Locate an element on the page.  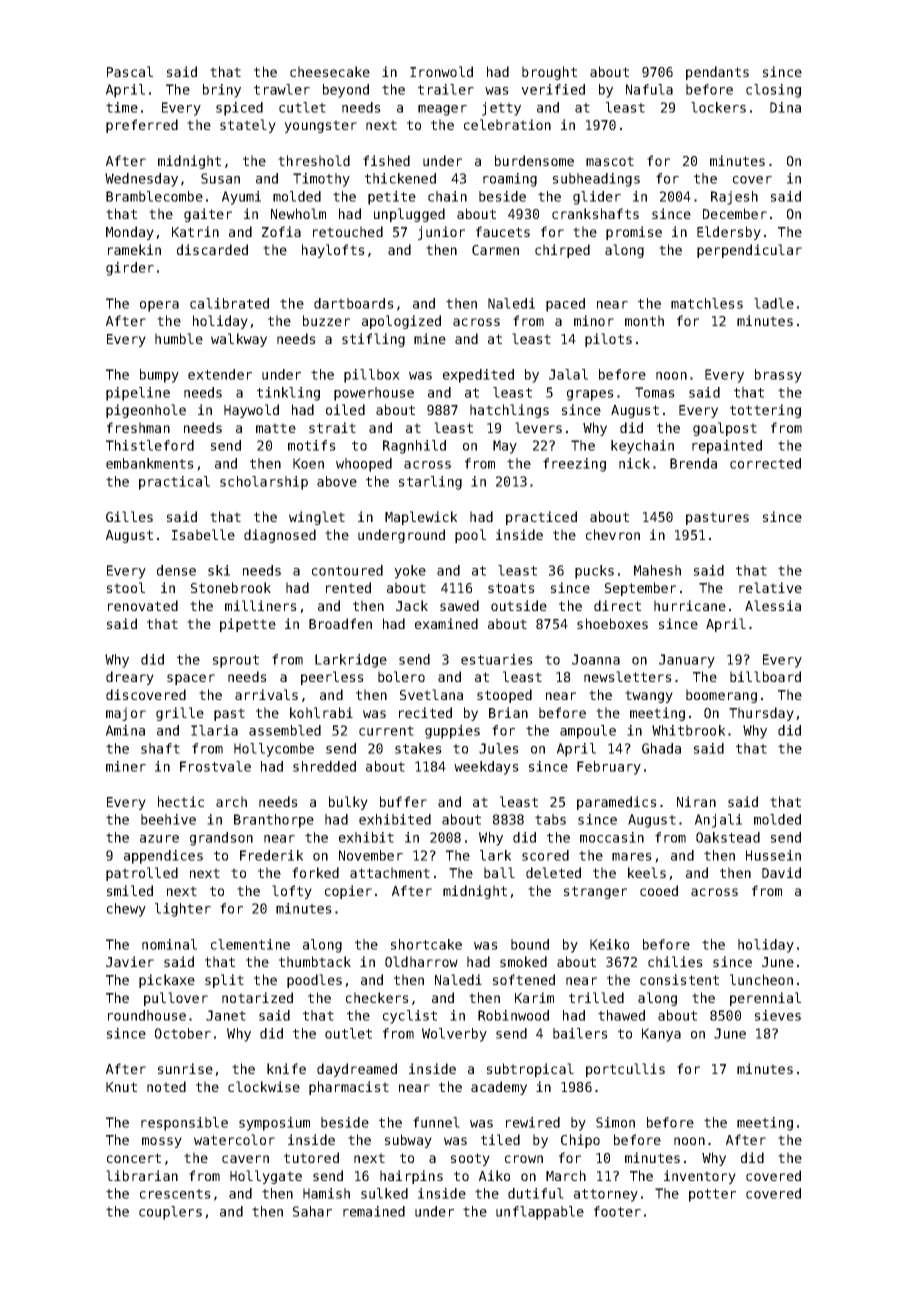
brought is located at coordinates (549, 73).
